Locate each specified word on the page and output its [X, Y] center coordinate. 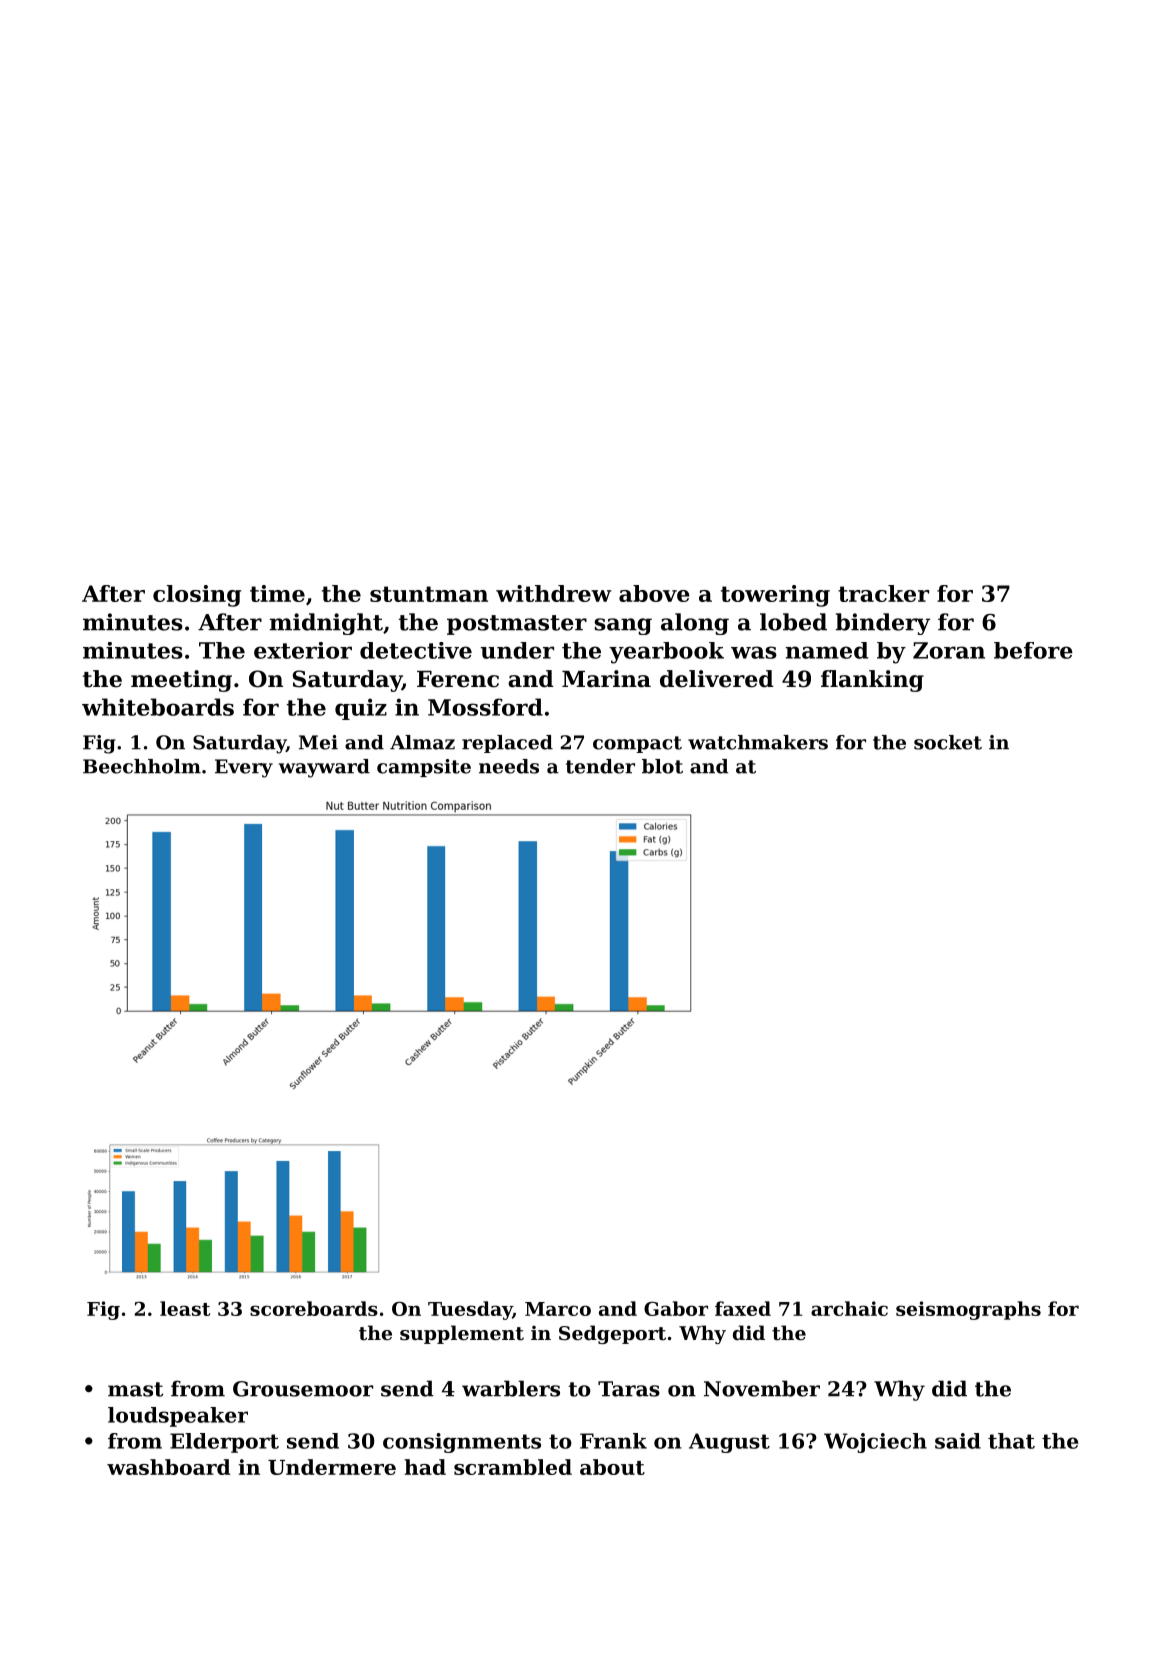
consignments [462, 1443]
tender [600, 766]
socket [948, 742]
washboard [168, 1467]
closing [197, 596]
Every [244, 768]
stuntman [429, 594]
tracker [883, 593]
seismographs [968, 1310]
